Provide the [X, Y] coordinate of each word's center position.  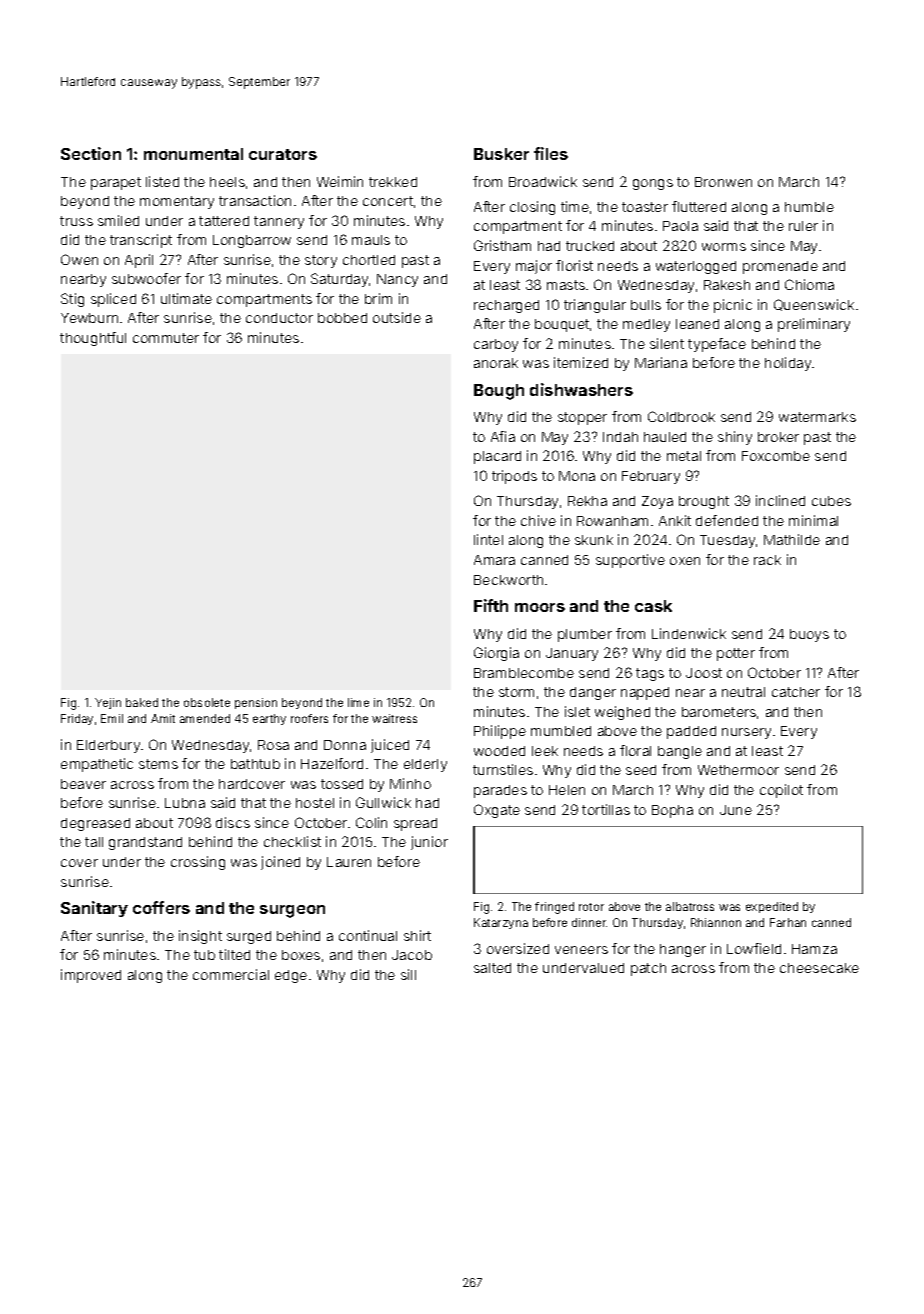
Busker [501, 154]
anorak [496, 363]
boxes [301, 955]
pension [256, 703]
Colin [371, 822]
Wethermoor [738, 770]
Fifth [491, 605]
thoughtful [93, 339]
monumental [193, 154]
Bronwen [723, 182]
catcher [796, 692]
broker [778, 437]
